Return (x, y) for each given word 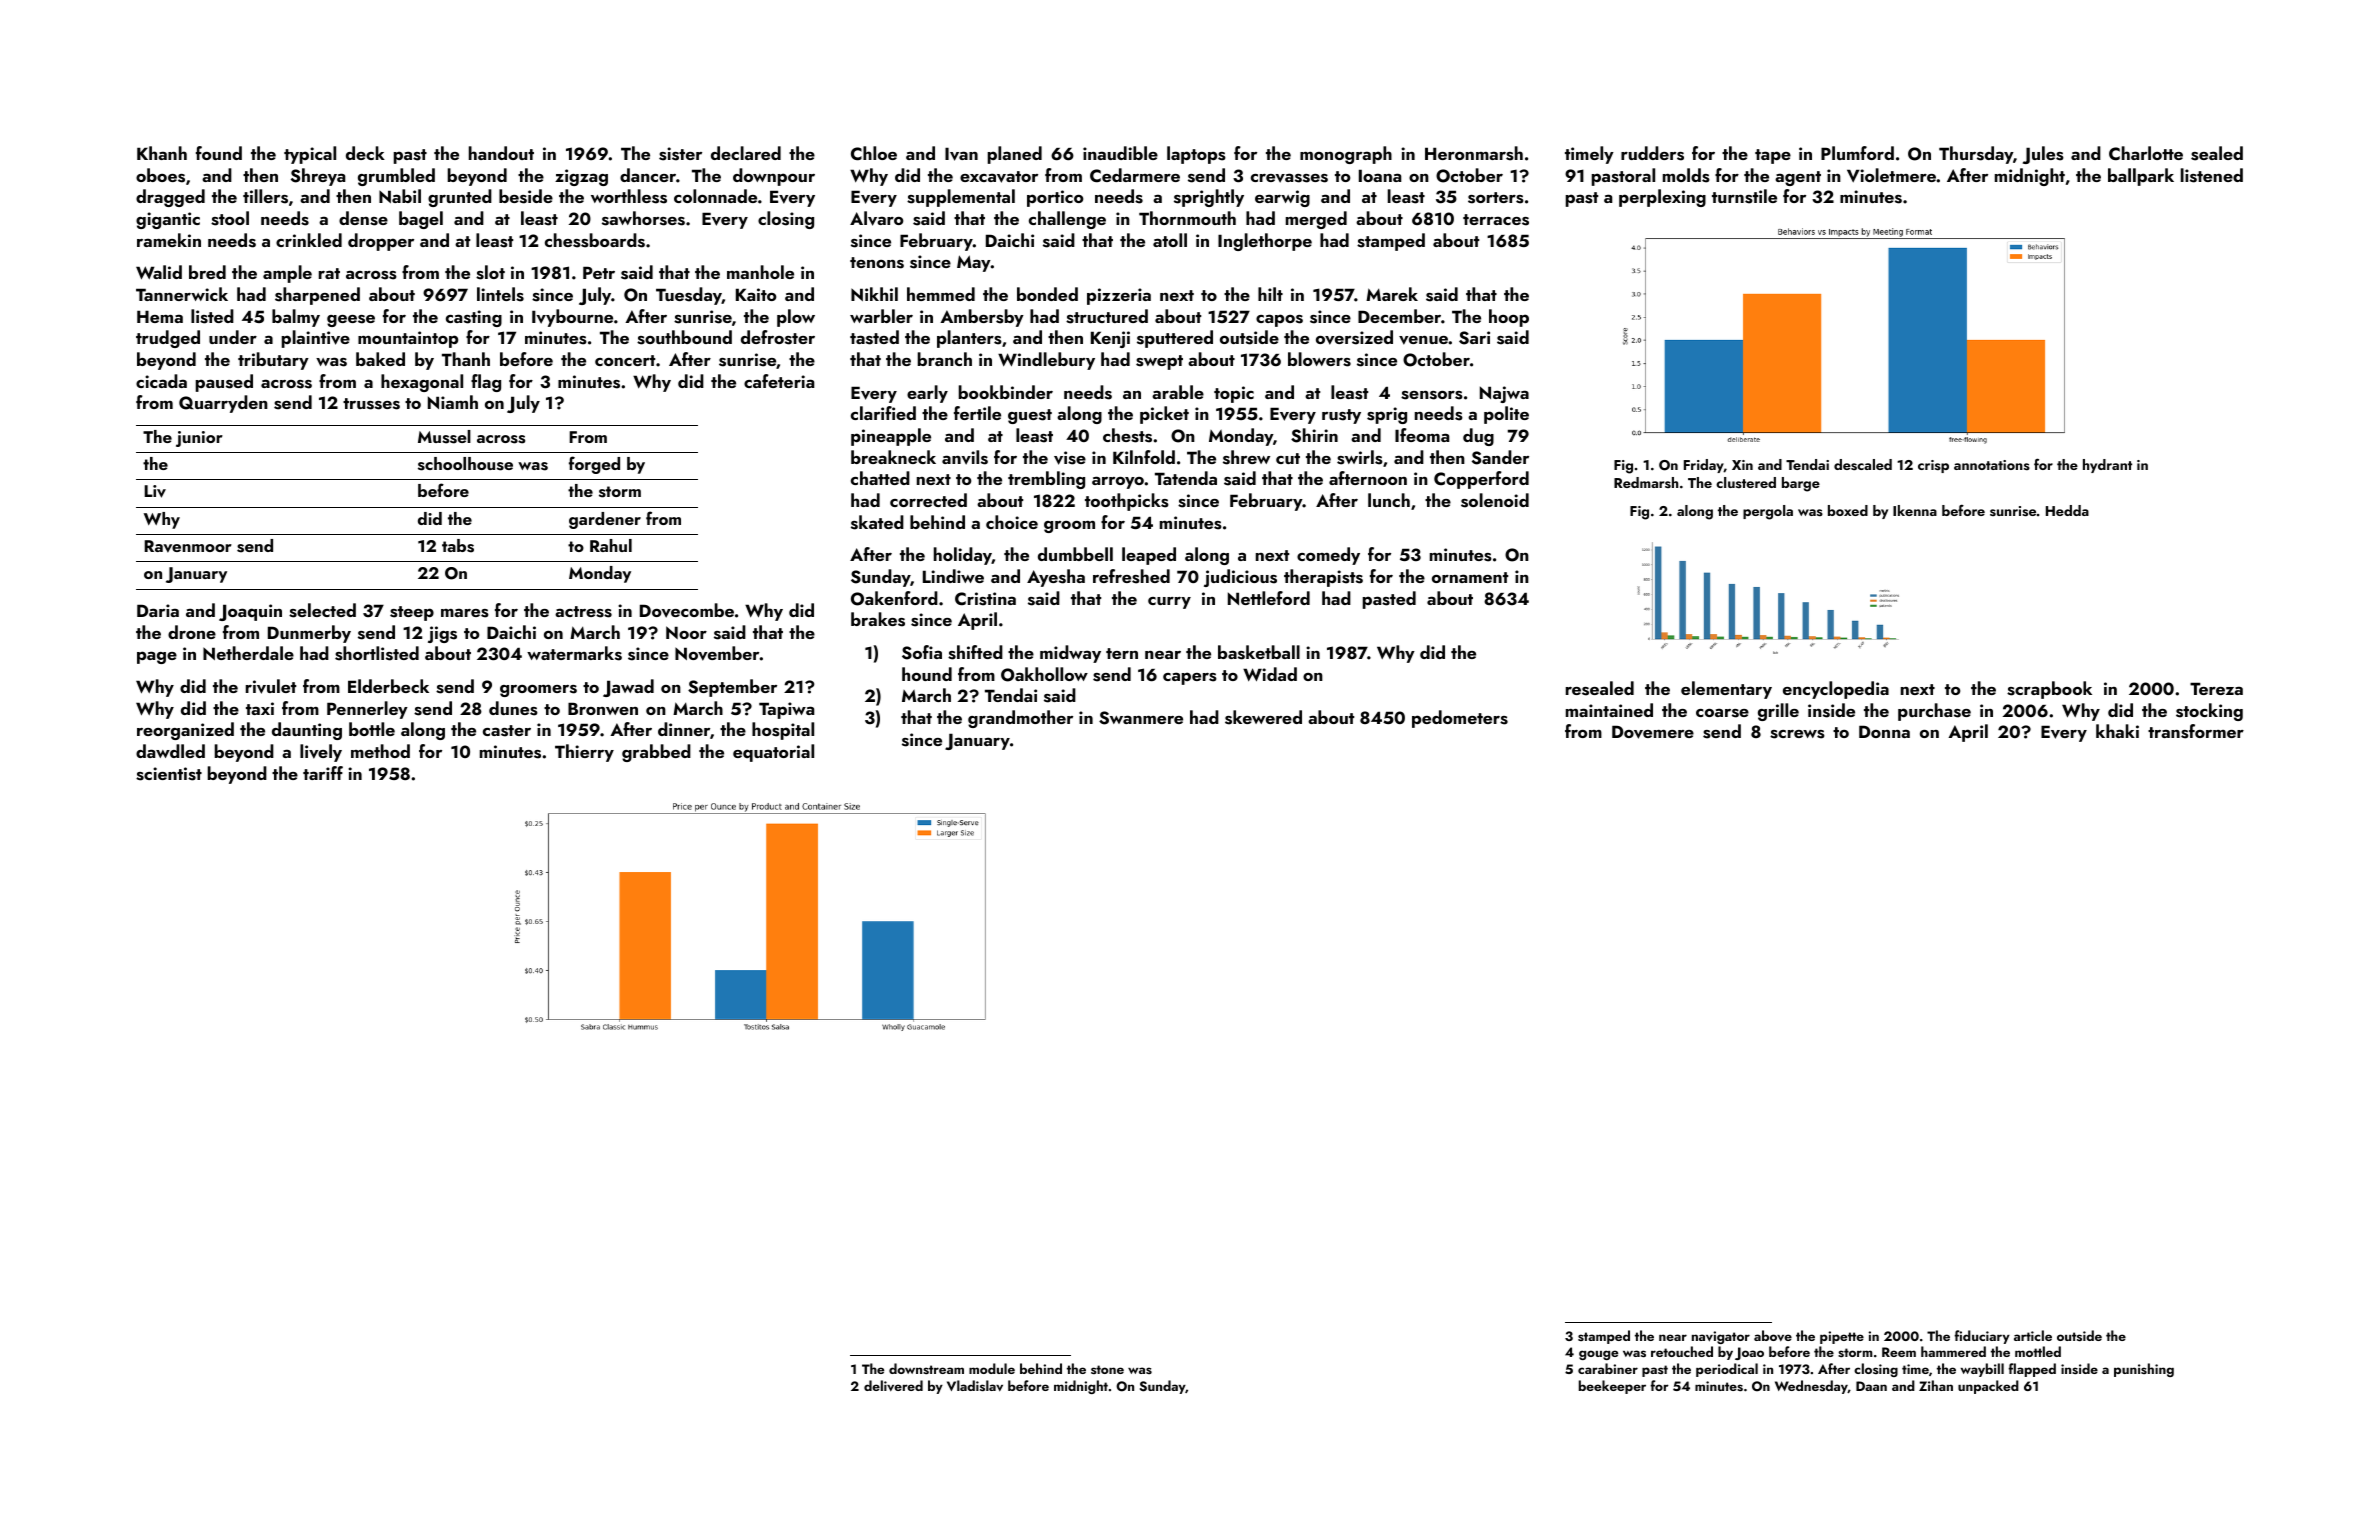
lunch (1389, 500)
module (992, 1368)
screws (1797, 734)
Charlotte (2146, 153)
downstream (926, 1369)
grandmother (1020, 719)
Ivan (961, 154)
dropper (381, 242)
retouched (1682, 1351)
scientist (169, 774)
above (1773, 1335)
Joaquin (250, 612)
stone (1107, 1369)
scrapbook (2049, 690)
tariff (323, 773)
